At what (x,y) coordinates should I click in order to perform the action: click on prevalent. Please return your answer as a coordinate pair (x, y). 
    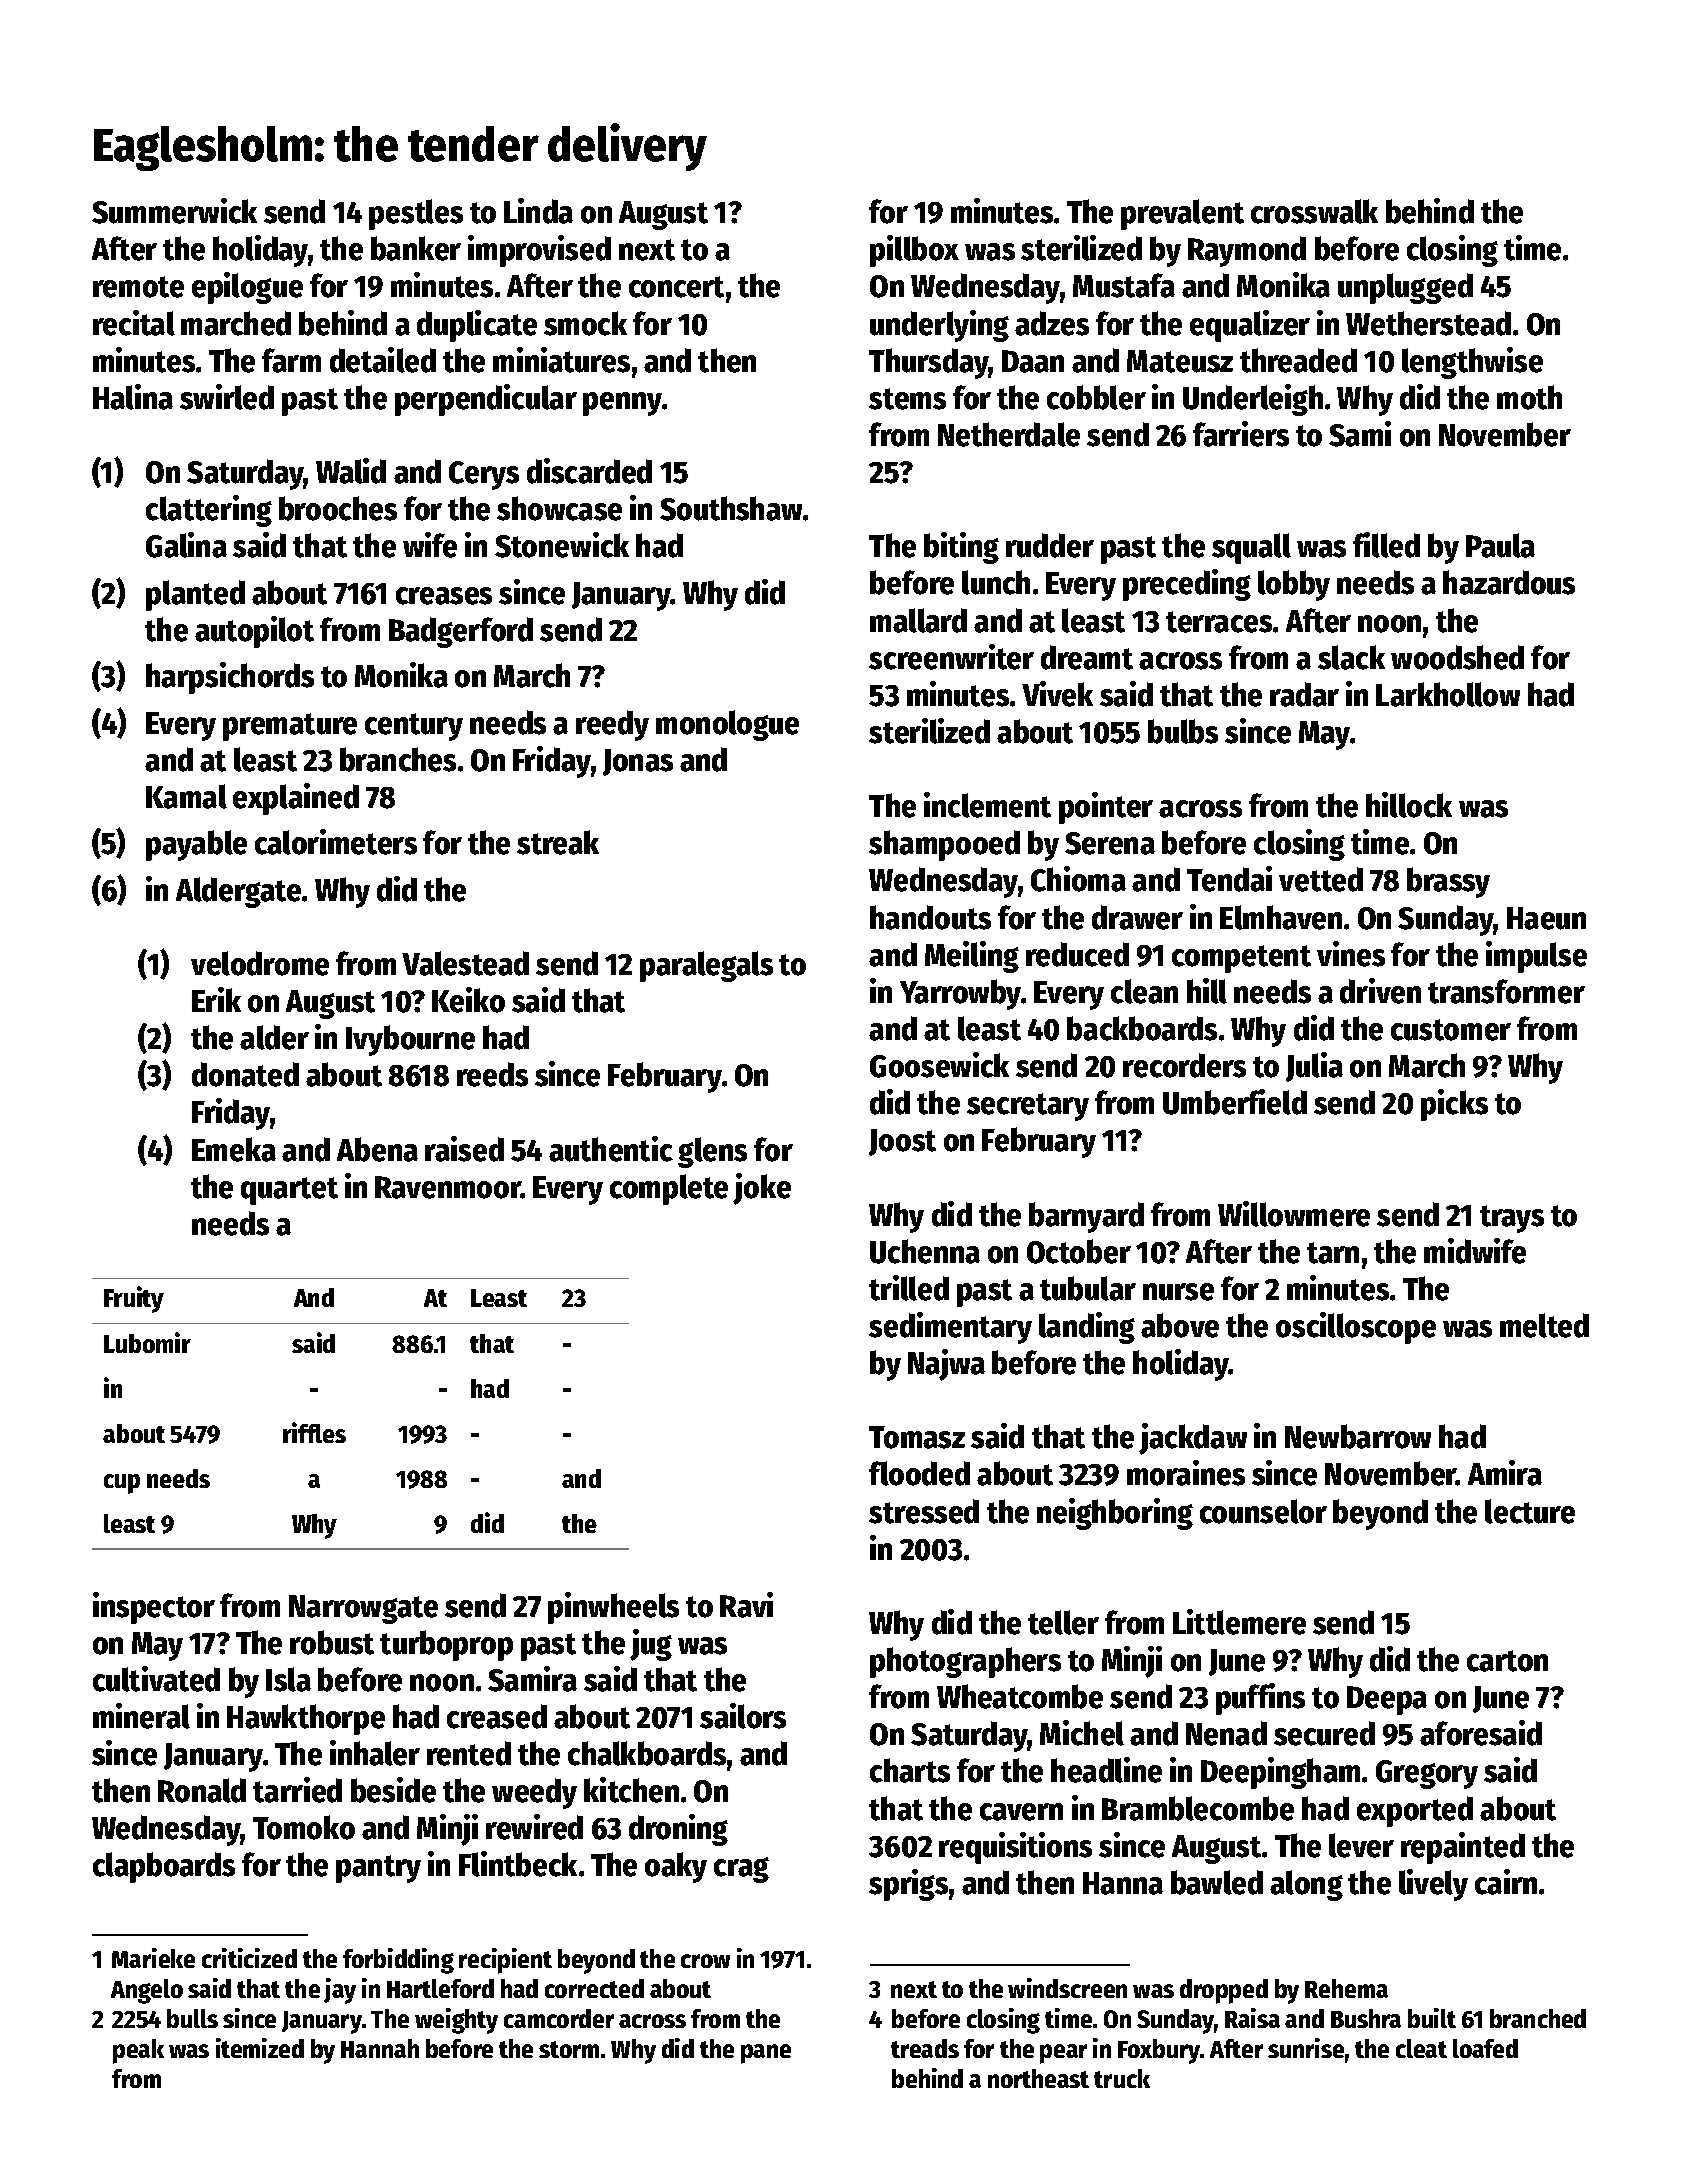
    Looking at the image, I should click on (1182, 214).
